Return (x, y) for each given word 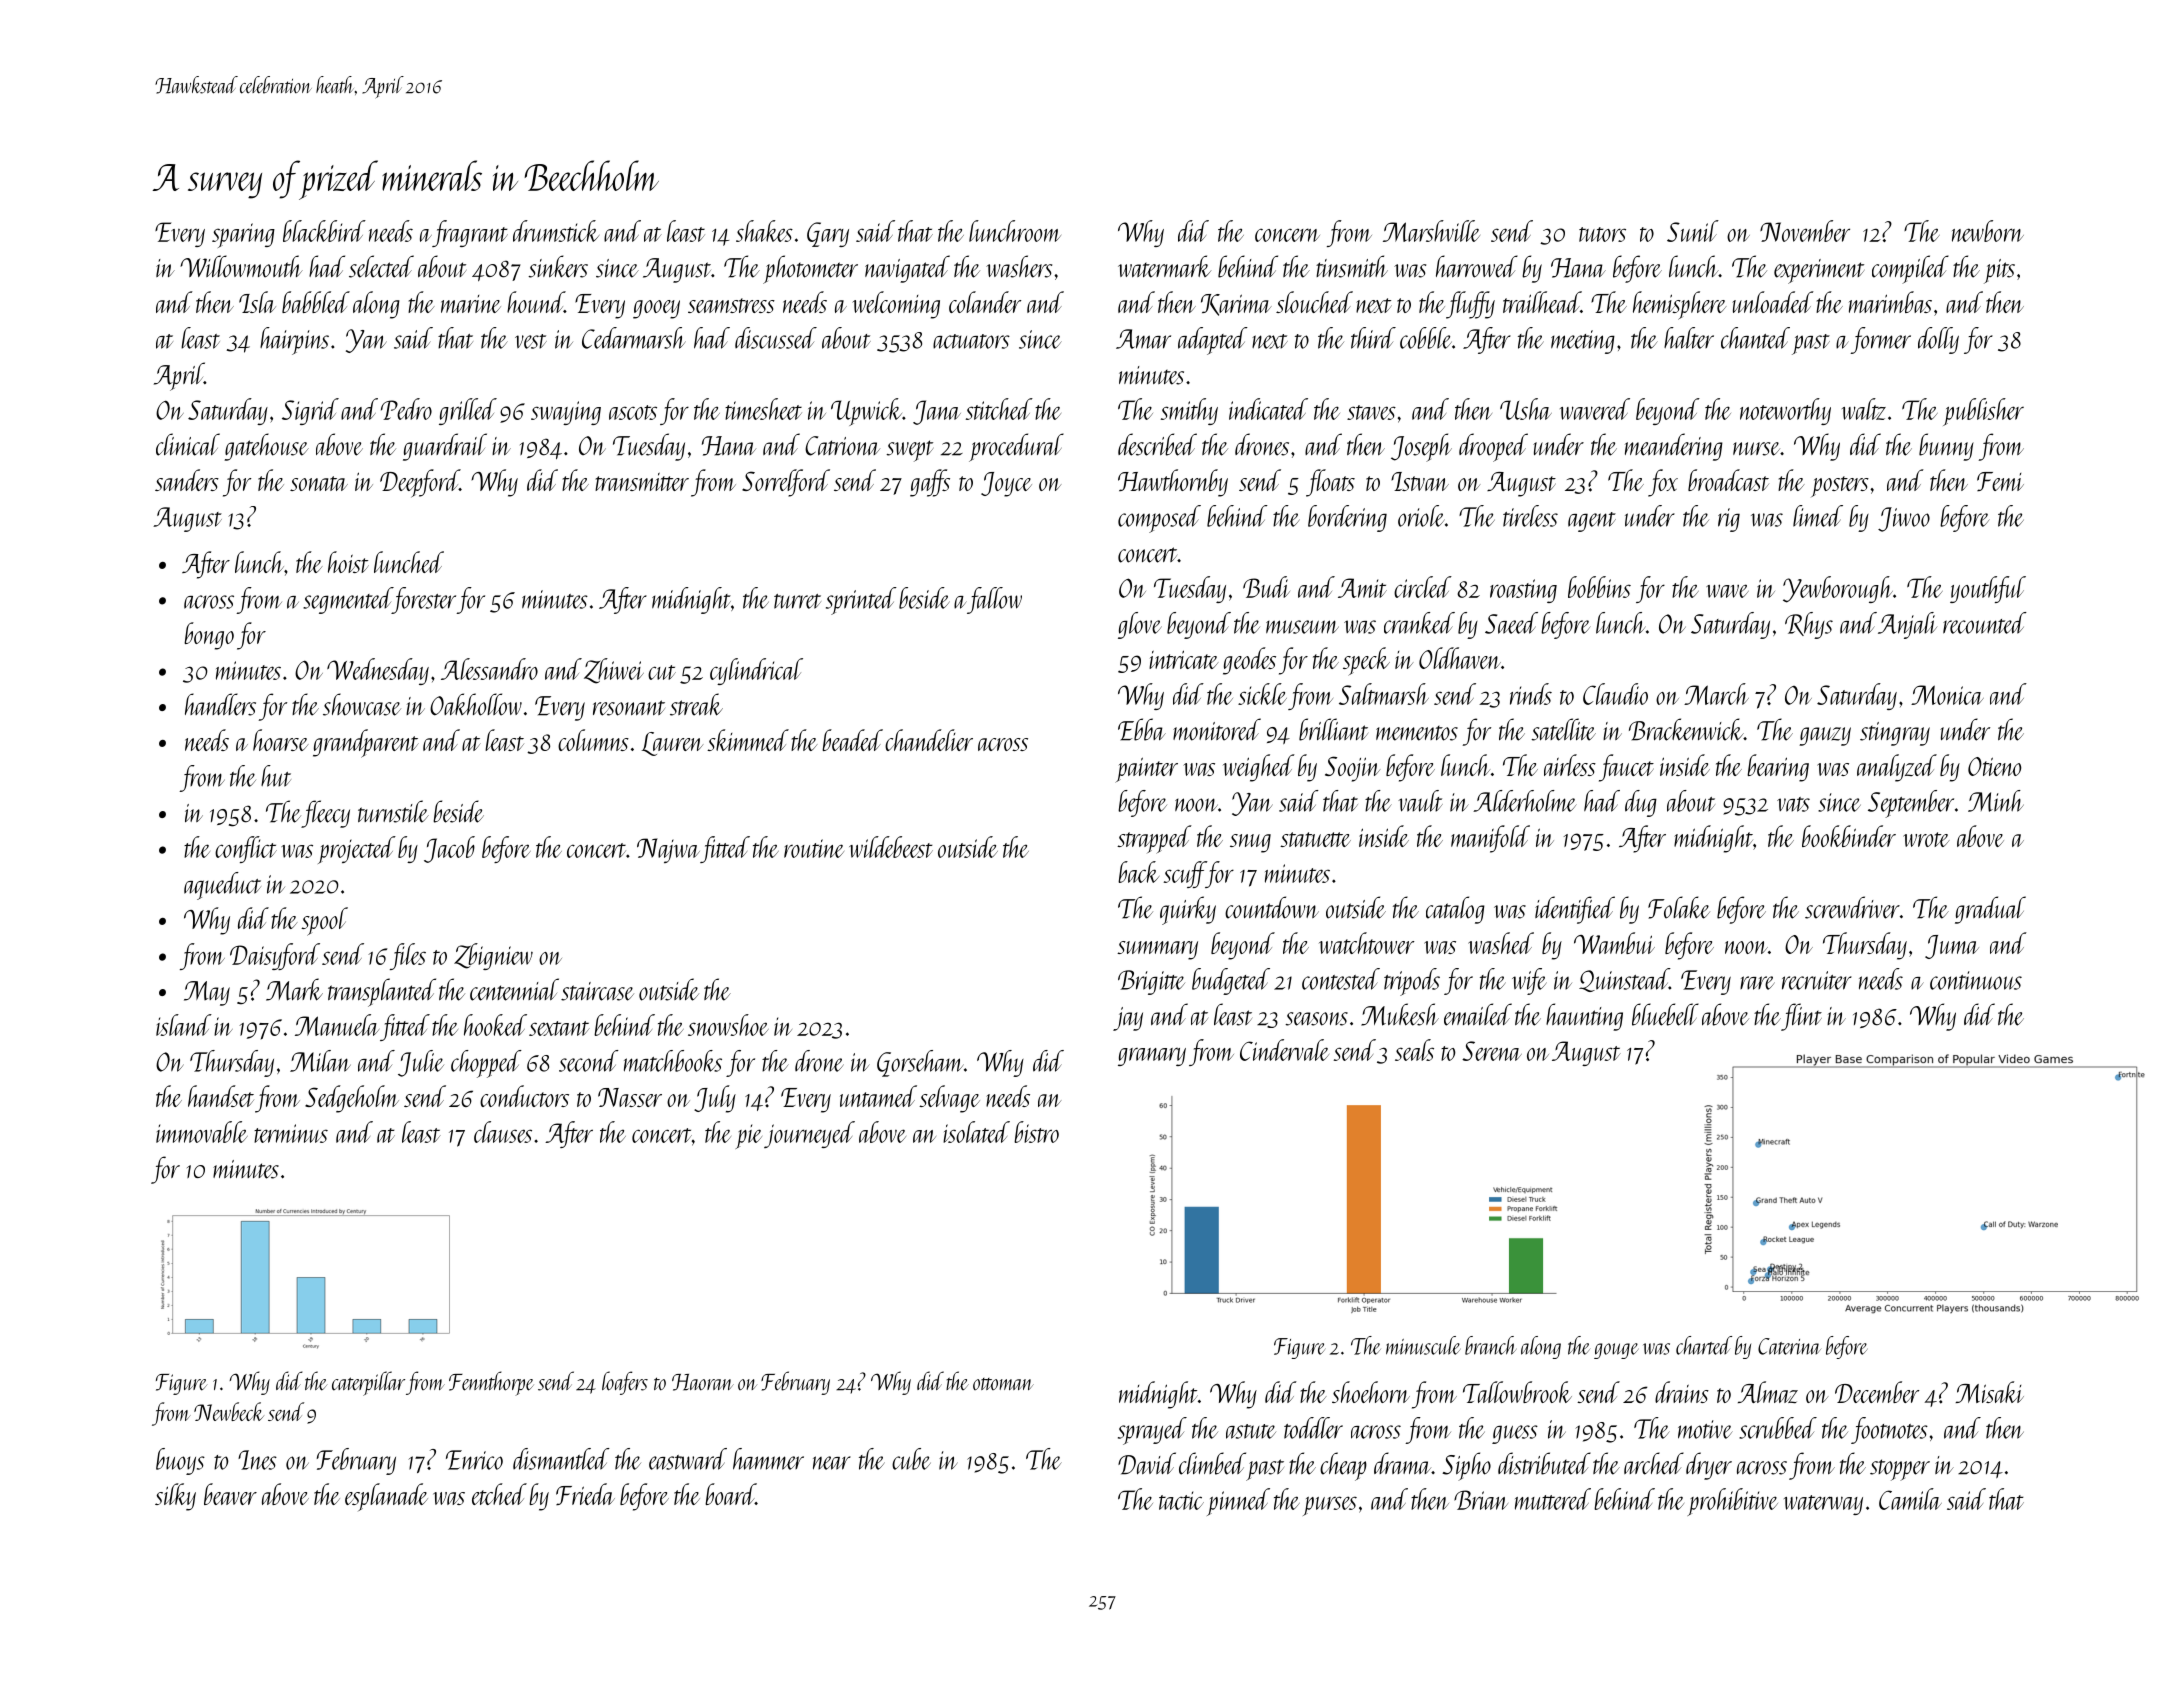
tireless (1530, 516)
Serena (1492, 1051)
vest (531, 341)
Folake (1679, 907)
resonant (629, 708)
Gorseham (920, 1063)
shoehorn (1371, 1392)
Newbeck (229, 1411)
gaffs (930, 483)
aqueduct (222, 886)
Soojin (1352, 769)
